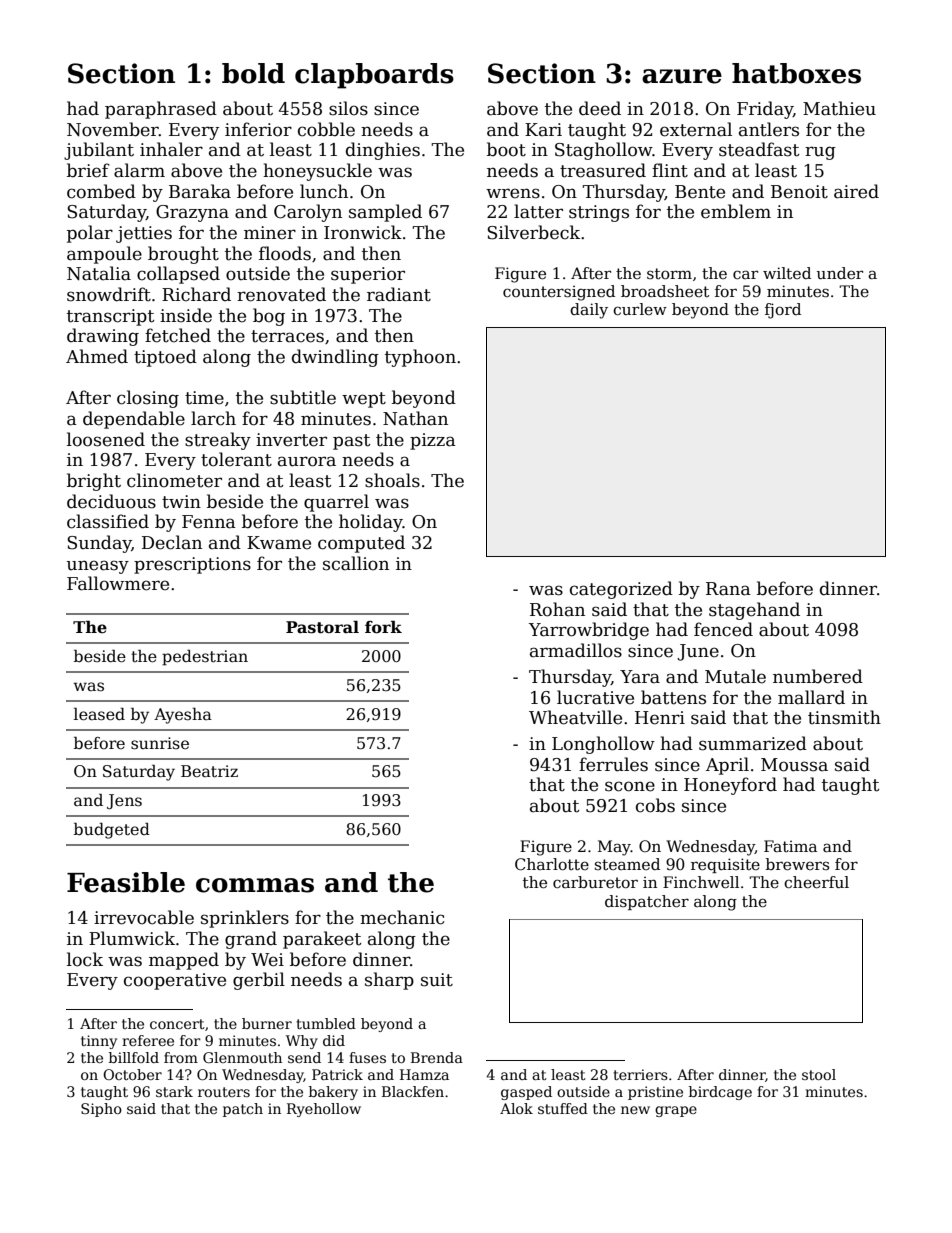 This document has height=1233, width=952. I want to click on fork, so click(383, 627).
